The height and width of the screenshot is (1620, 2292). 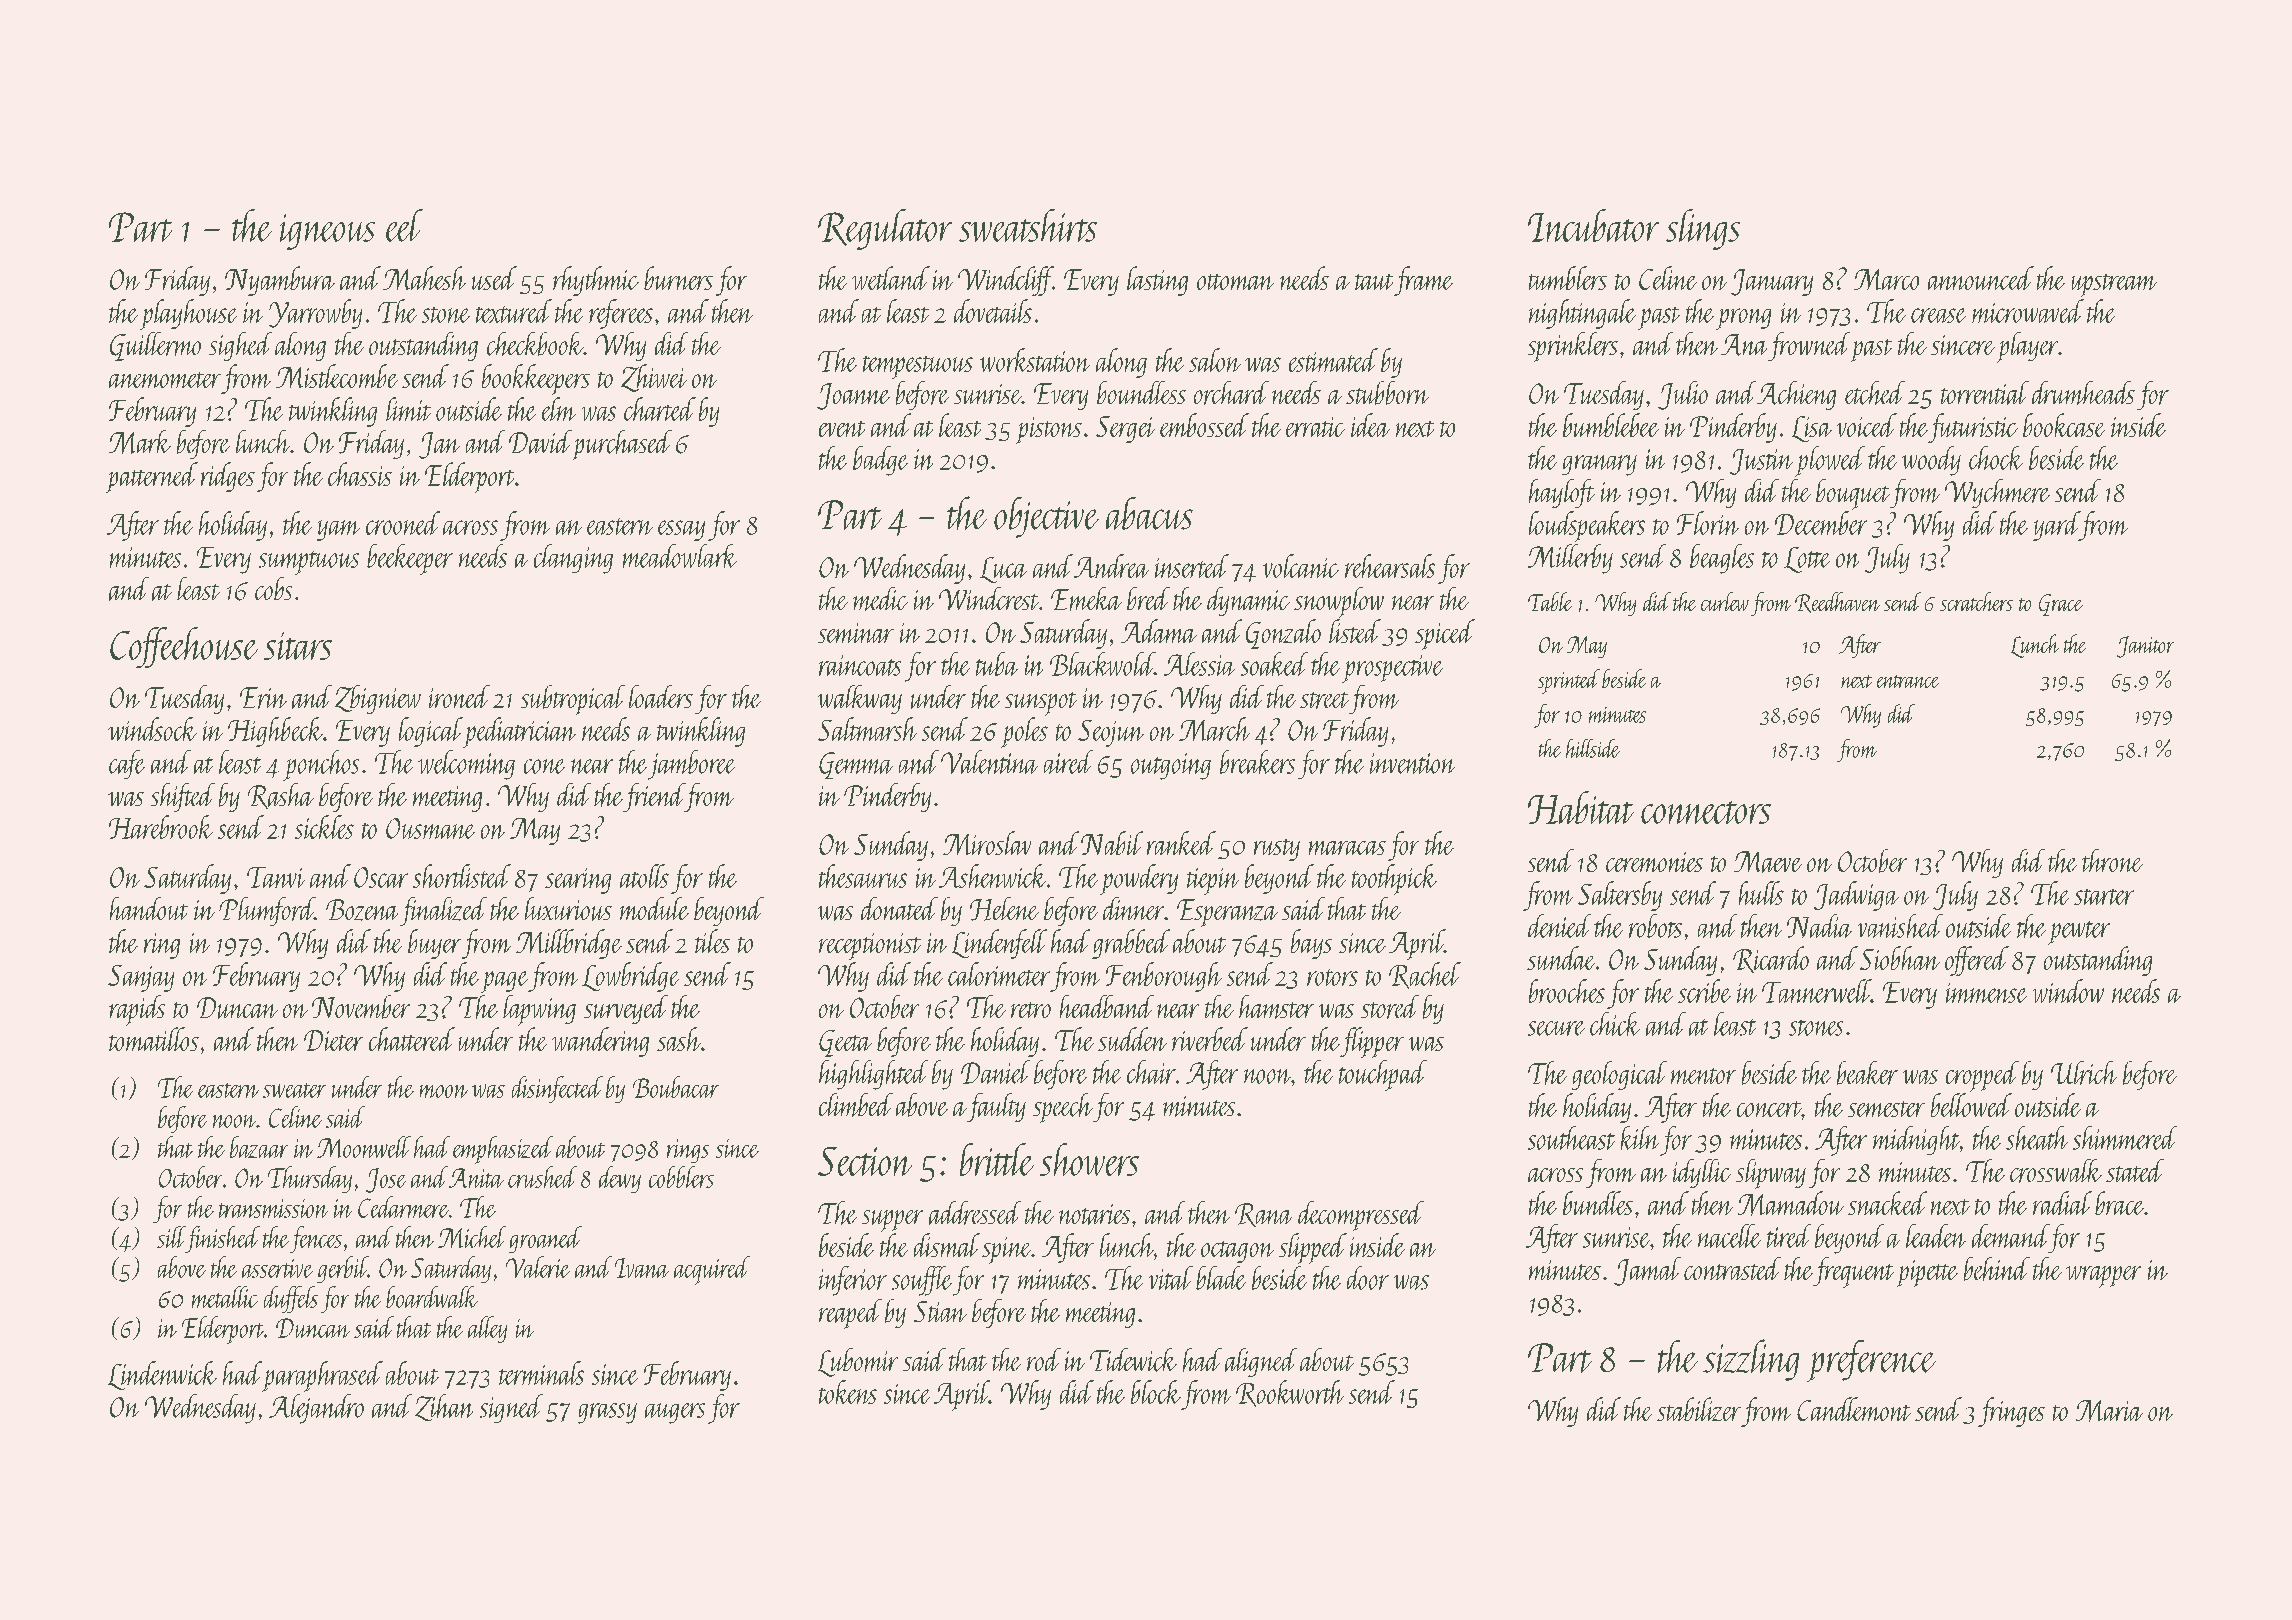 I want to click on starter, so click(x=2104, y=897).
